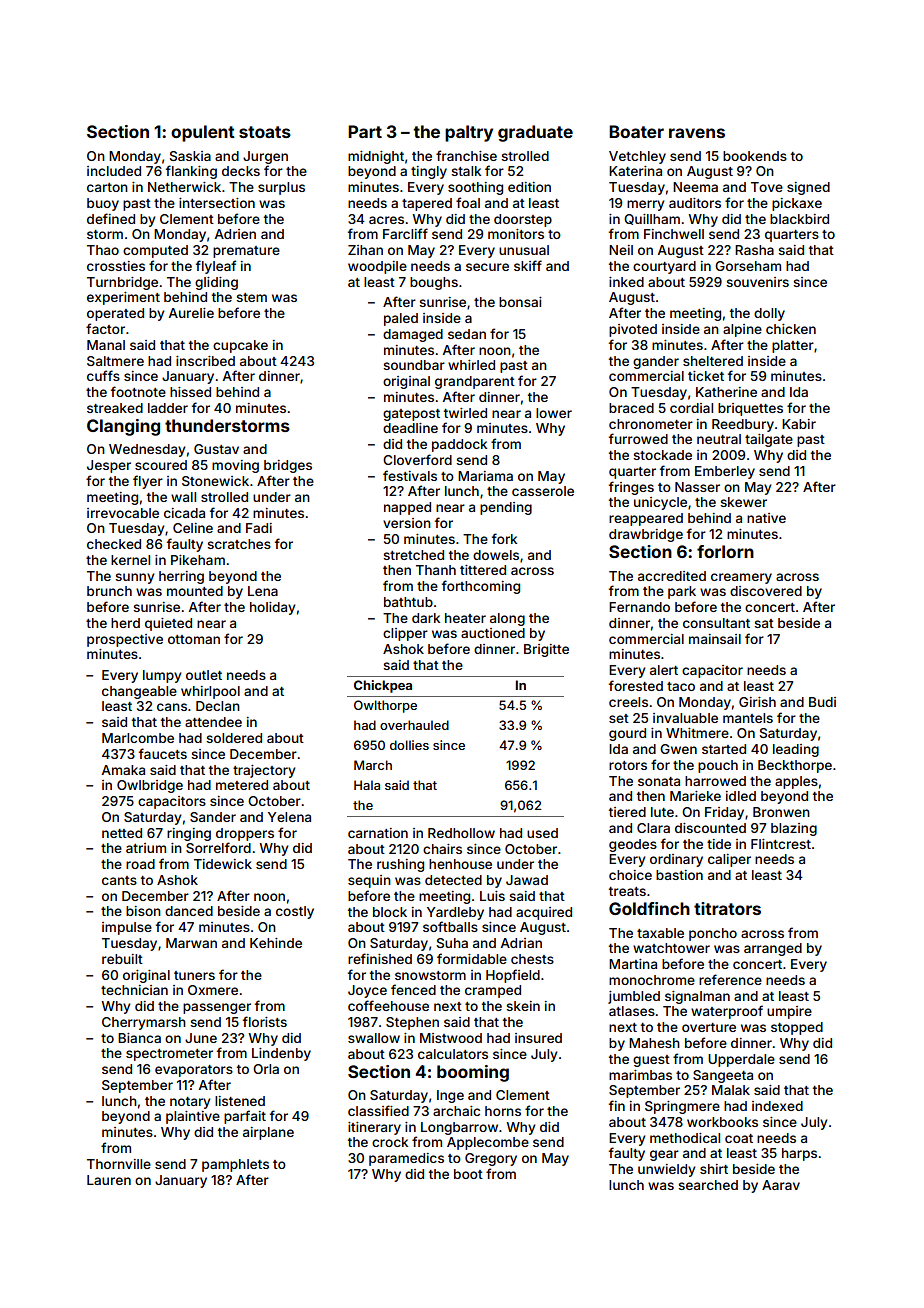 This screenshot has height=1308, width=924. Describe the element at coordinates (103, 375) in the screenshot. I see `cuffs` at that location.
